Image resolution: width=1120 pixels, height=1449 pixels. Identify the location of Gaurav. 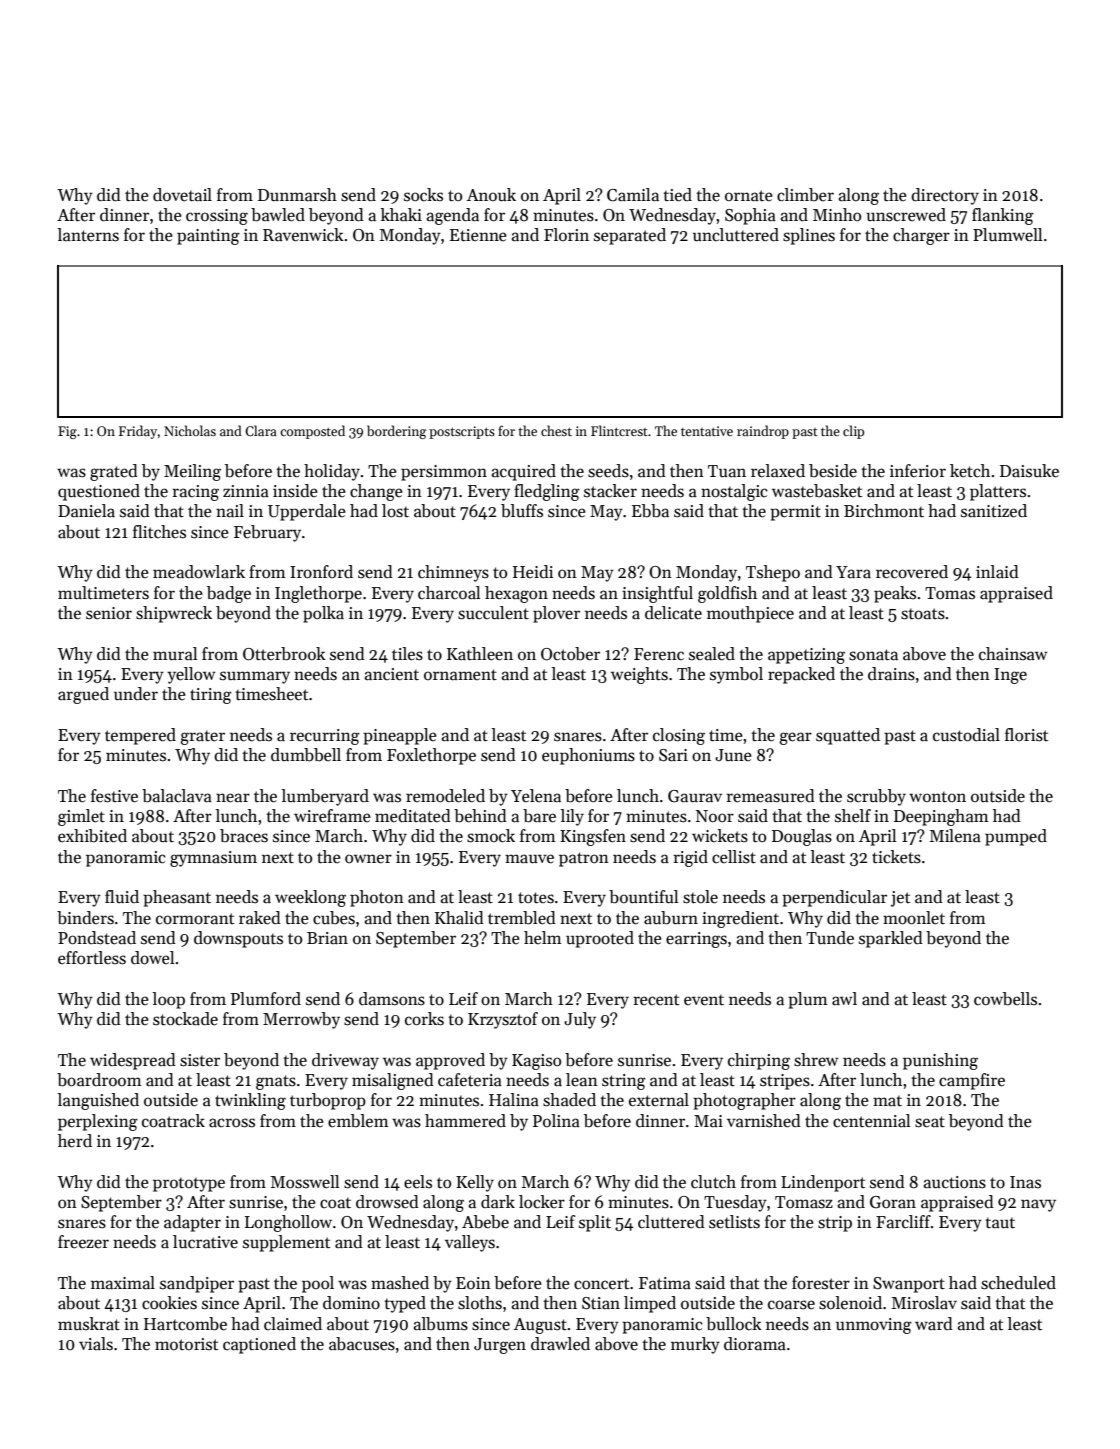
(695, 796).
